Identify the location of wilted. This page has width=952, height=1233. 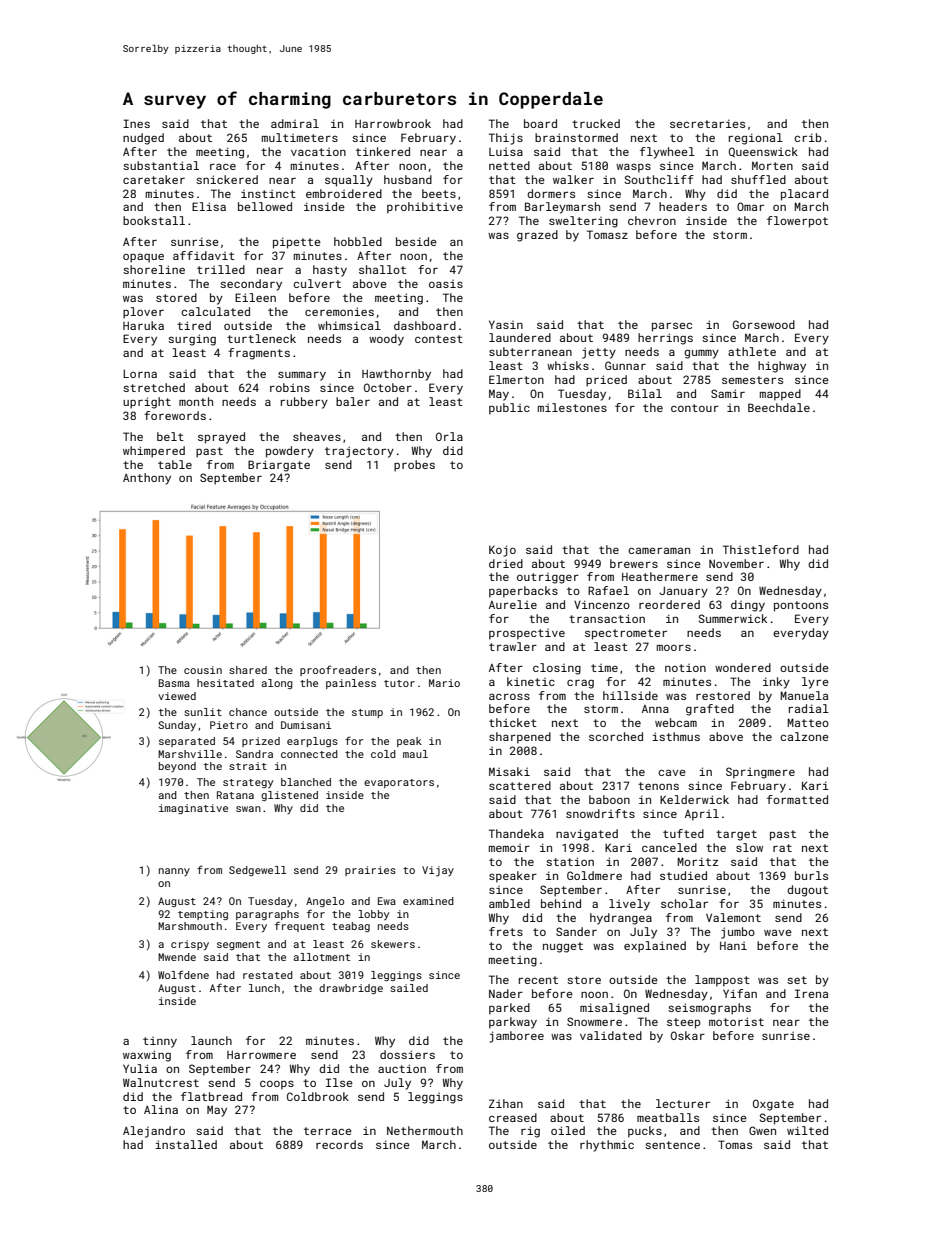
(807, 1130).
